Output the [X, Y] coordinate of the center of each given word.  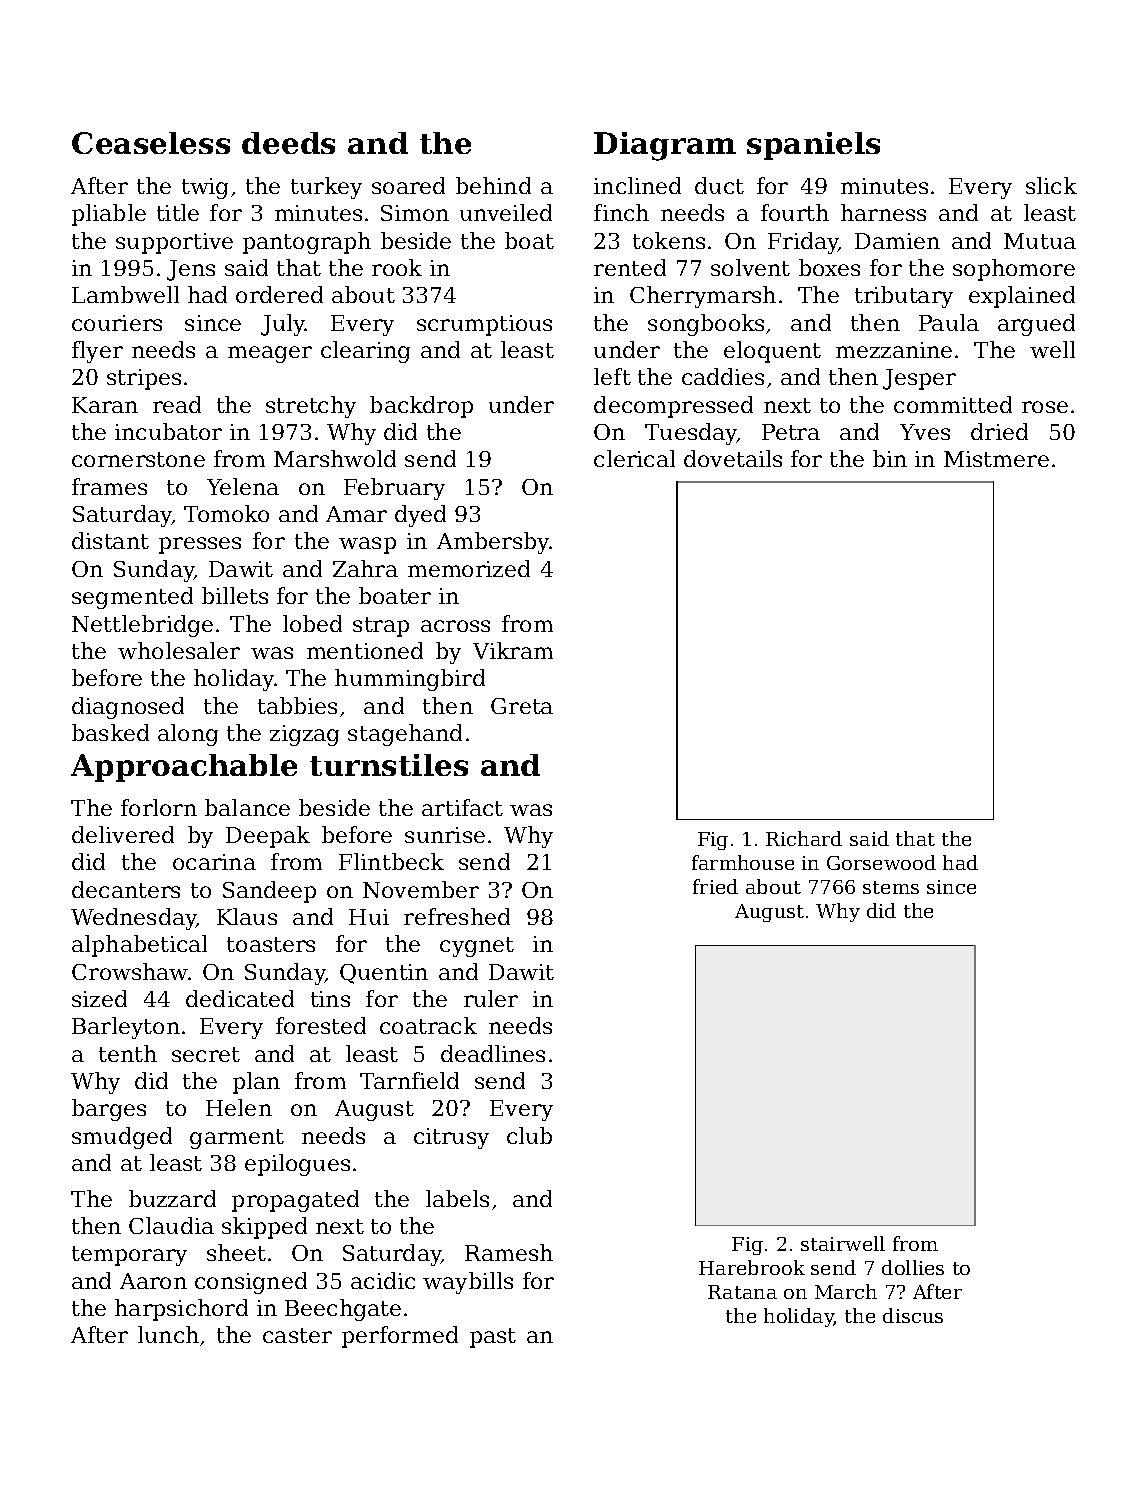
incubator [168, 431]
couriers [117, 323]
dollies [913, 1267]
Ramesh [509, 1252]
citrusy [451, 1138]
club [529, 1135]
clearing [365, 352]
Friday [803, 243]
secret [206, 1054]
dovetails [733, 458]
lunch [168, 1334]
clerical [634, 458]
